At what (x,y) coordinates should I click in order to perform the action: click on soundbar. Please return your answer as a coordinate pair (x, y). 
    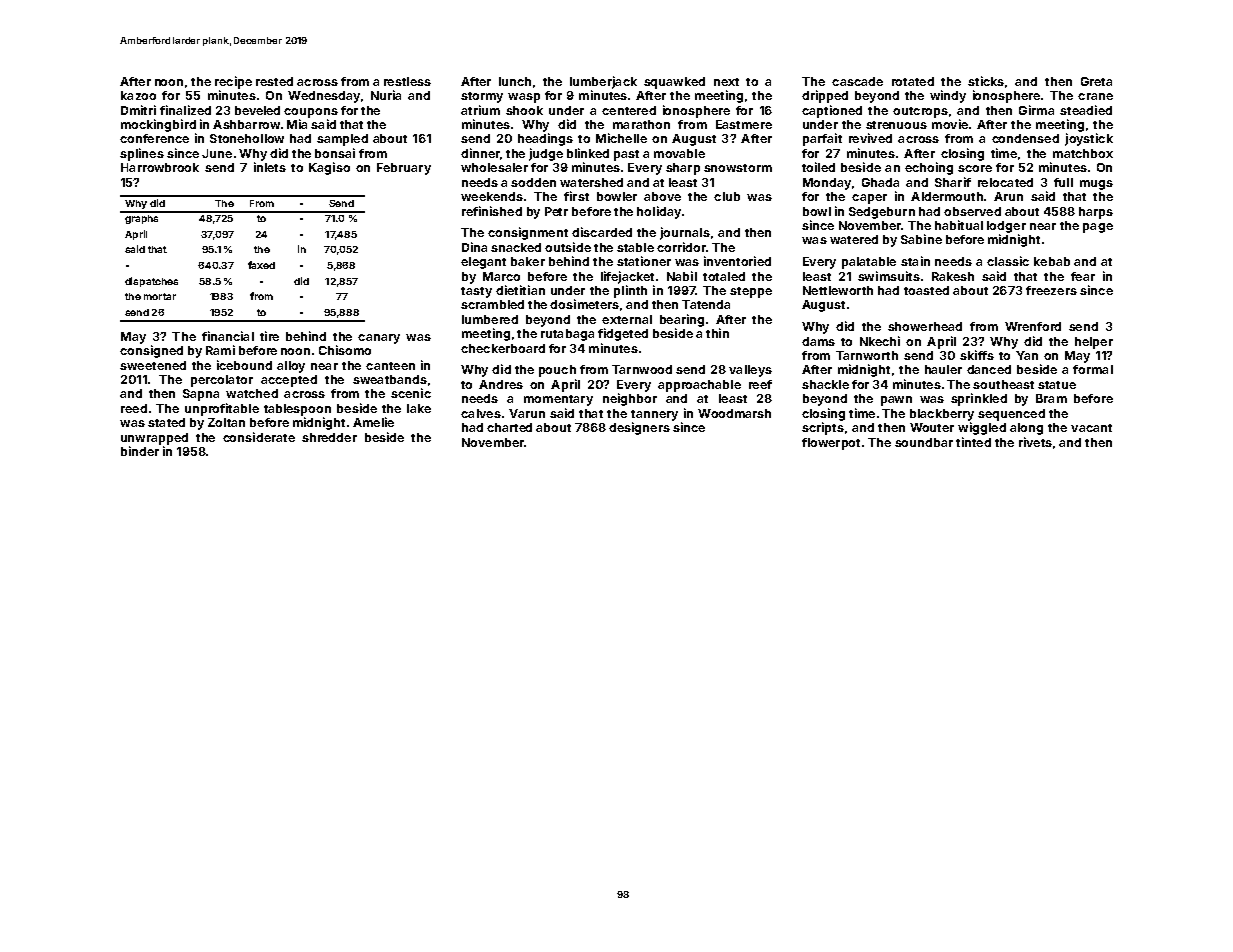
    Looking at the image, I should click on (924, 442).
